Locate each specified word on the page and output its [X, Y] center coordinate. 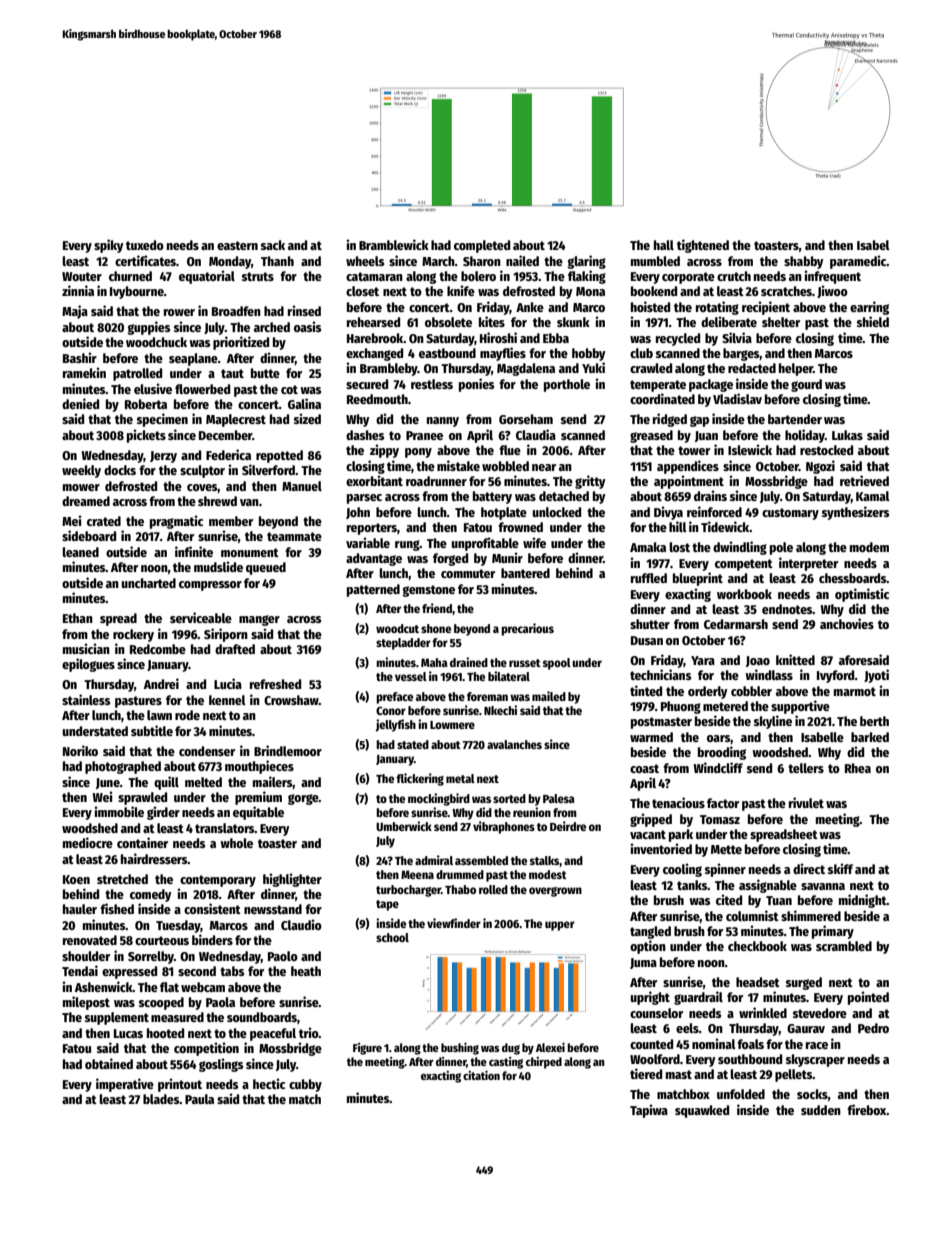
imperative [125, 1085]
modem [869, 547]
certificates [145, 260]
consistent [212, 908]
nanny [443, 422]
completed [482, 246]
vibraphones [504, 827]
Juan [706, 436]
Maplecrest [236, 420]
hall [664, 245]
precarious [527, 629]
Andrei [161, 683]
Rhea [858, 768]
